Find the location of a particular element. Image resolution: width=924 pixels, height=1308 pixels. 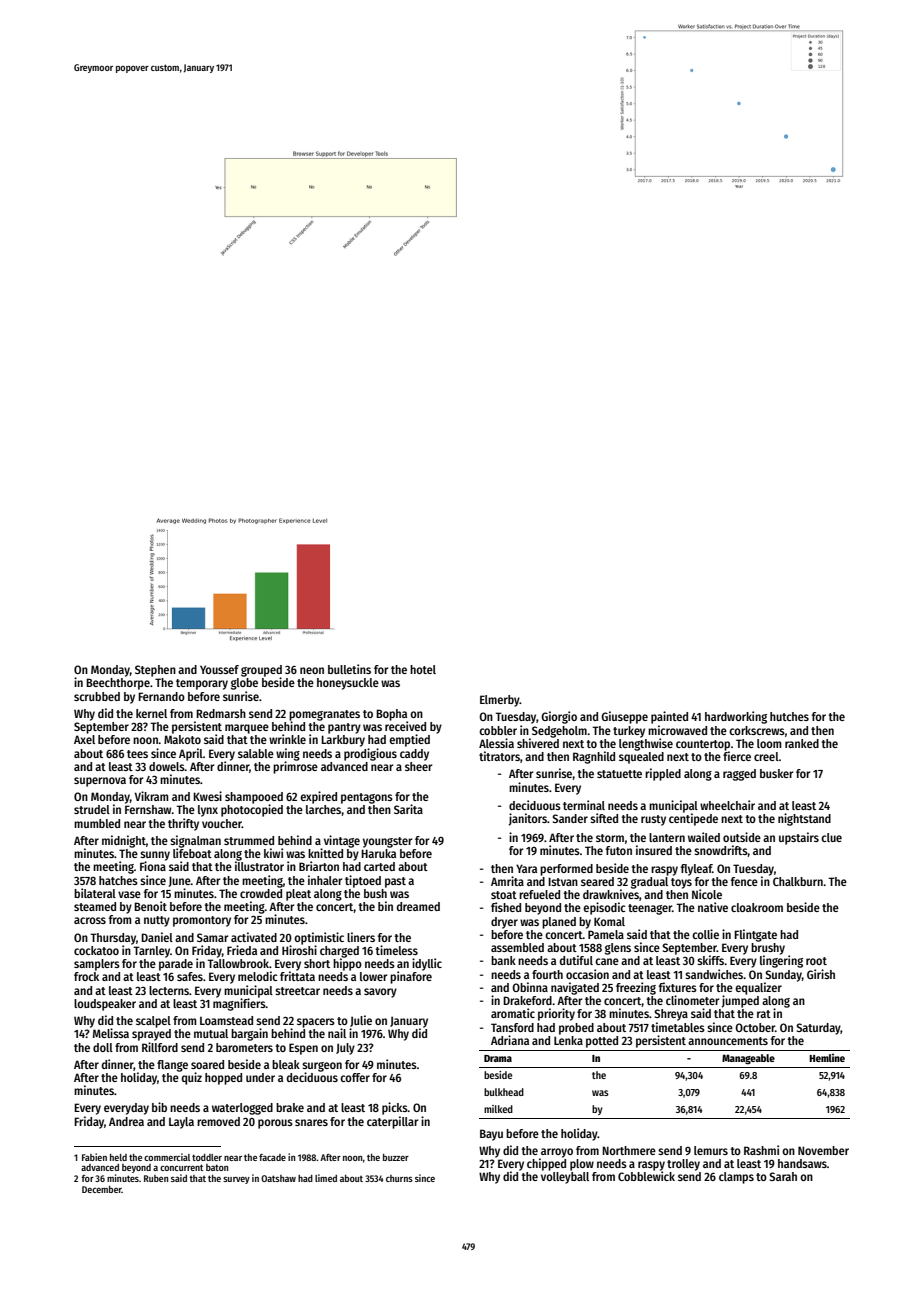

clue is located at coordinates (831, 837).
